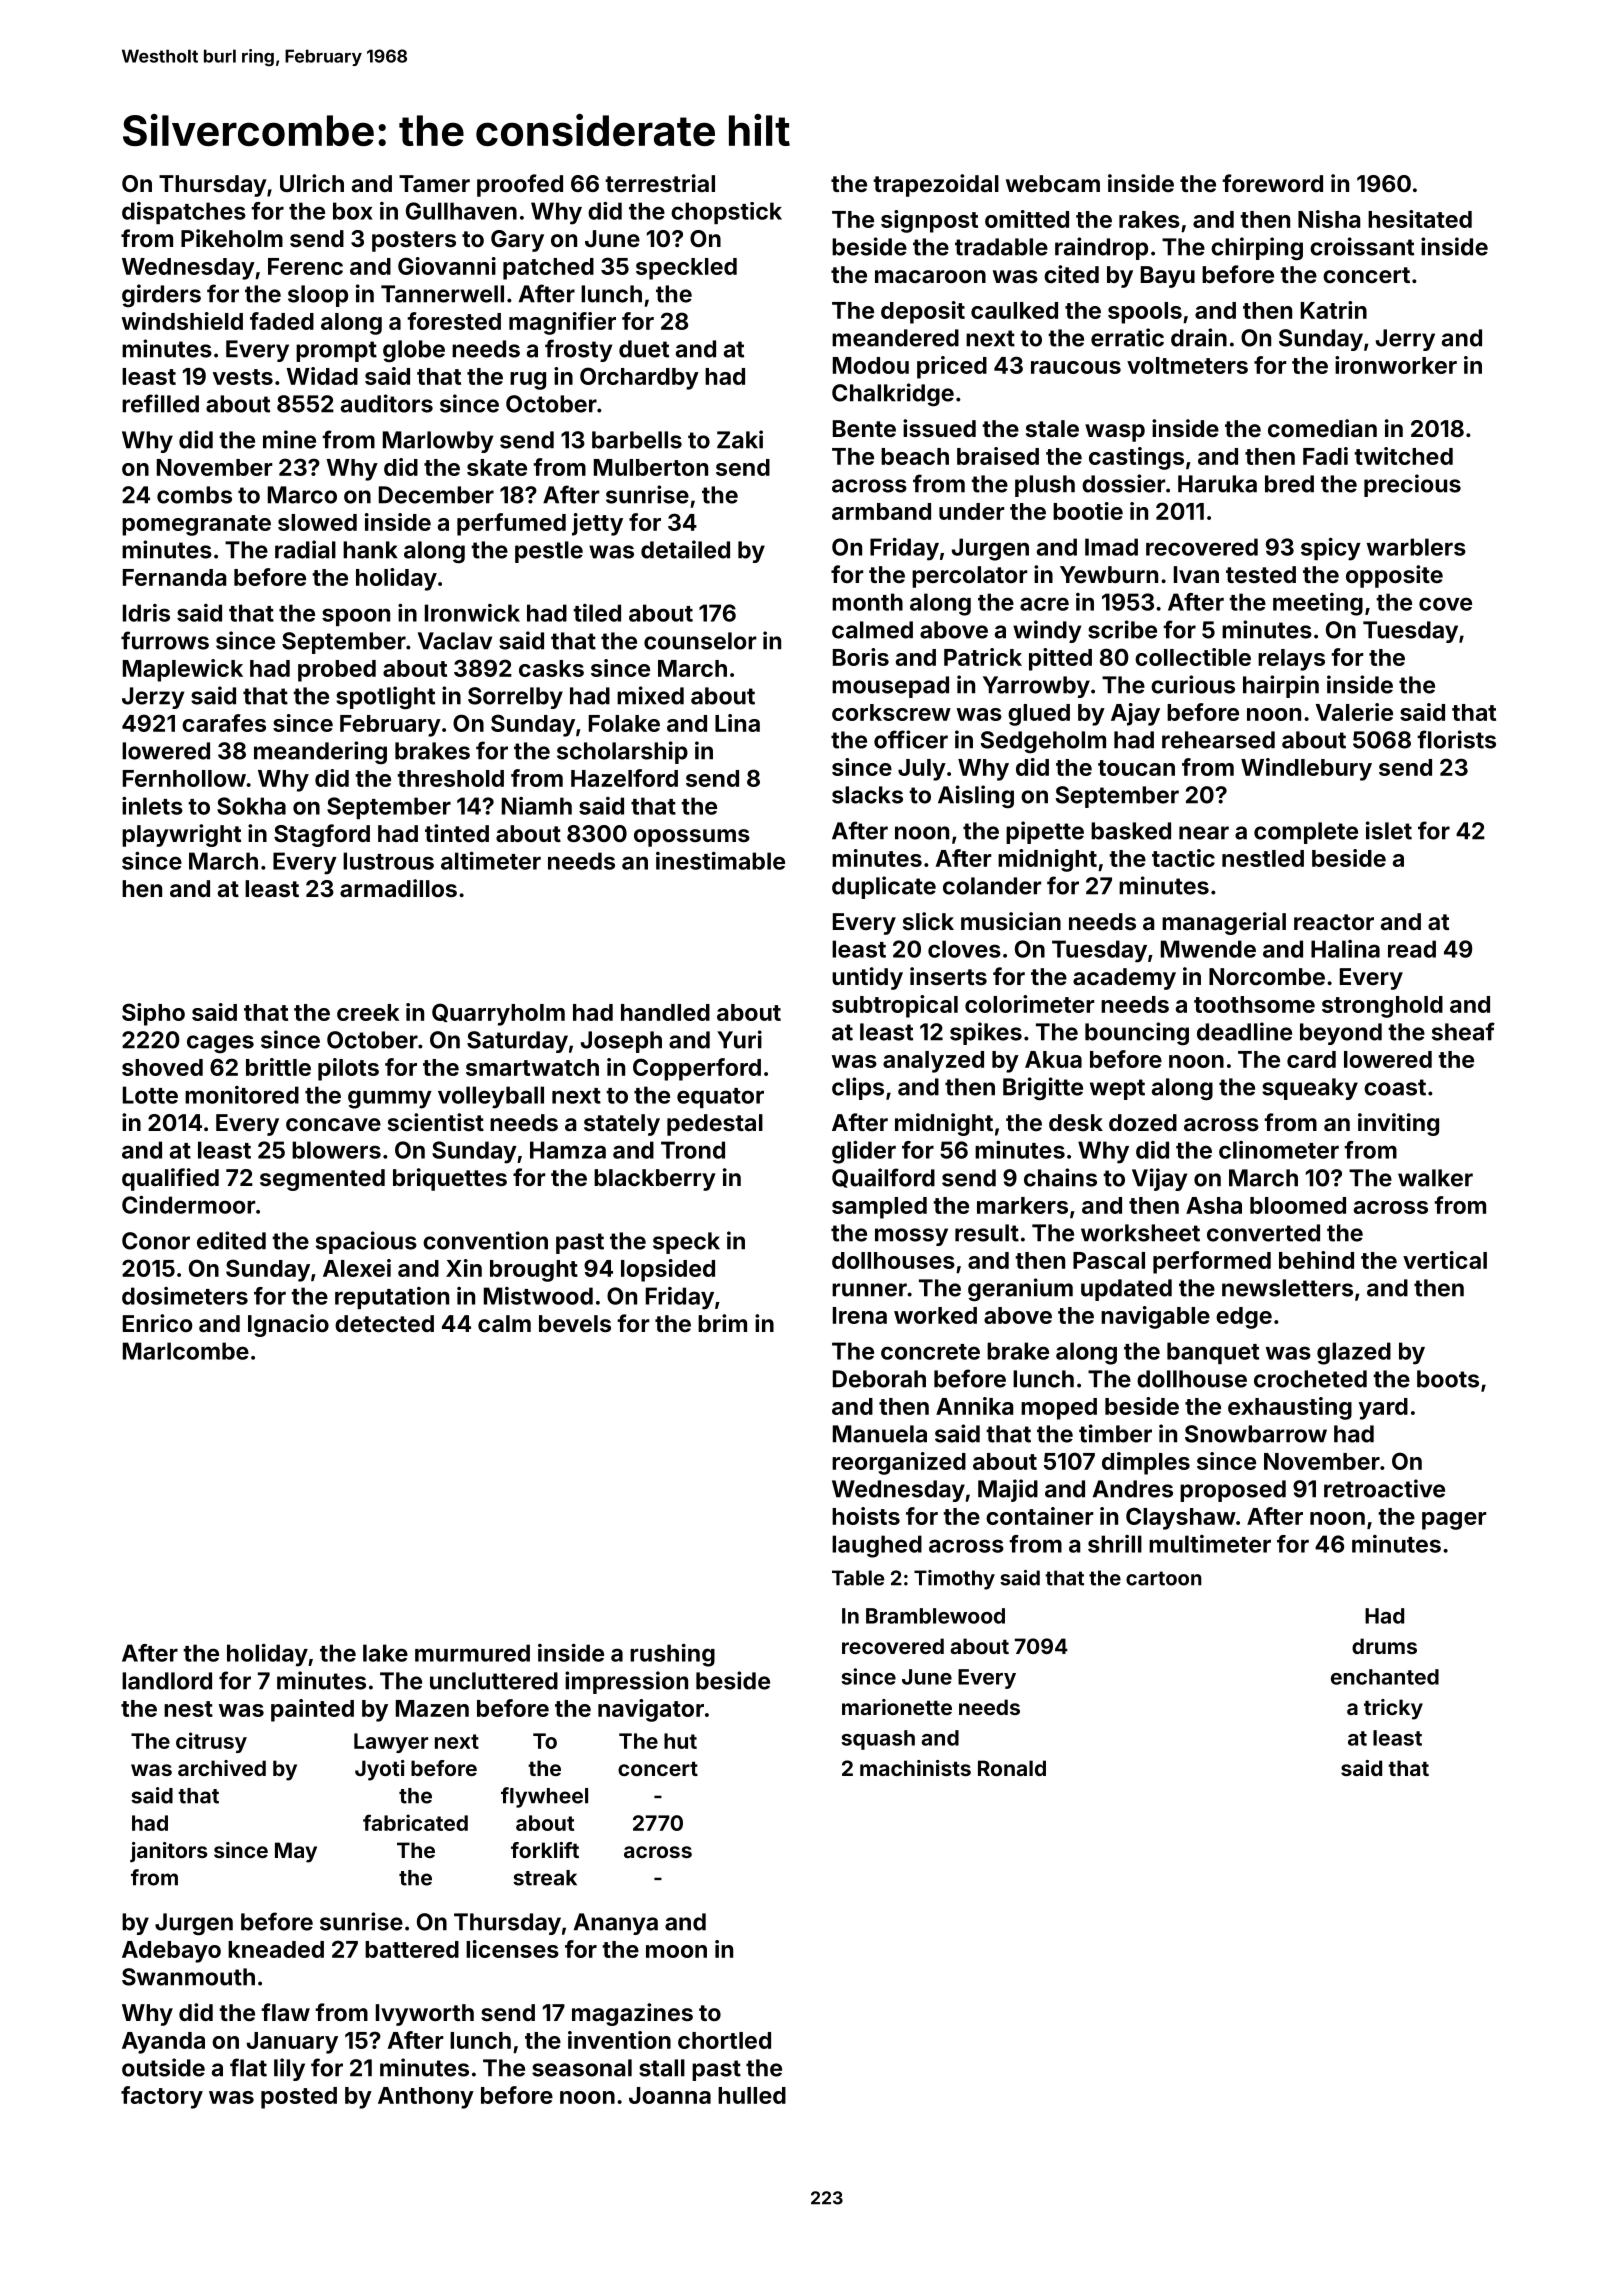 This document has width=1620, height=2292. What do you see at coordinates (1136, 768) in the document?
I see `toucan` at bounding box center [1136, 768].
